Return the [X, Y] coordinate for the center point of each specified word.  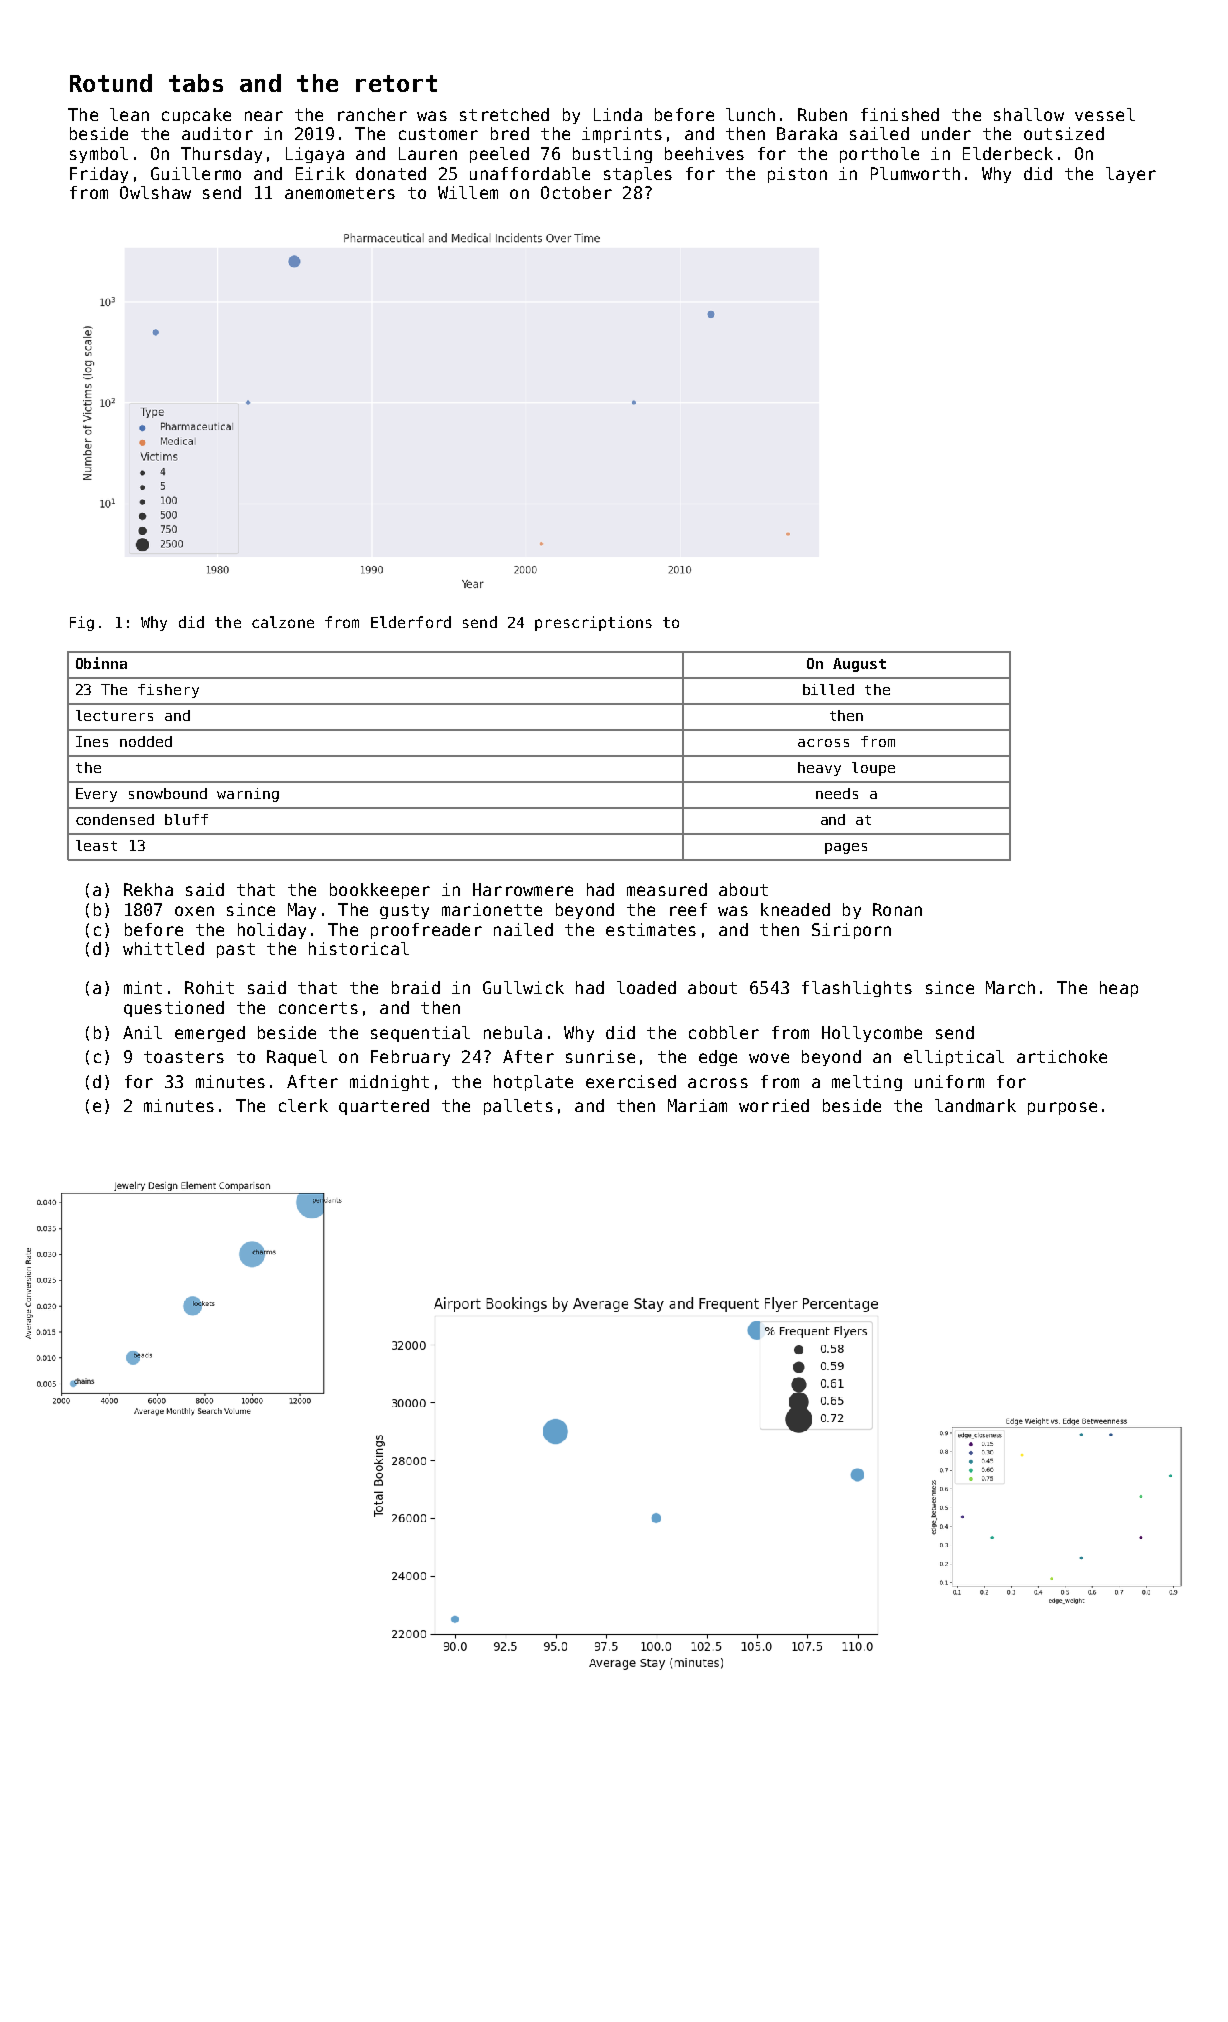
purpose [1062, 1108]
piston [797, 175]
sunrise [600, 1056]
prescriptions [593, 623]
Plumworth [915, 173]
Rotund [111, 83]
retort [396, 83]
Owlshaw [155, 192]
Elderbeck [1008, 153]
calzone [283, 622]
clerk [303, 1105]
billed [828, 689]
